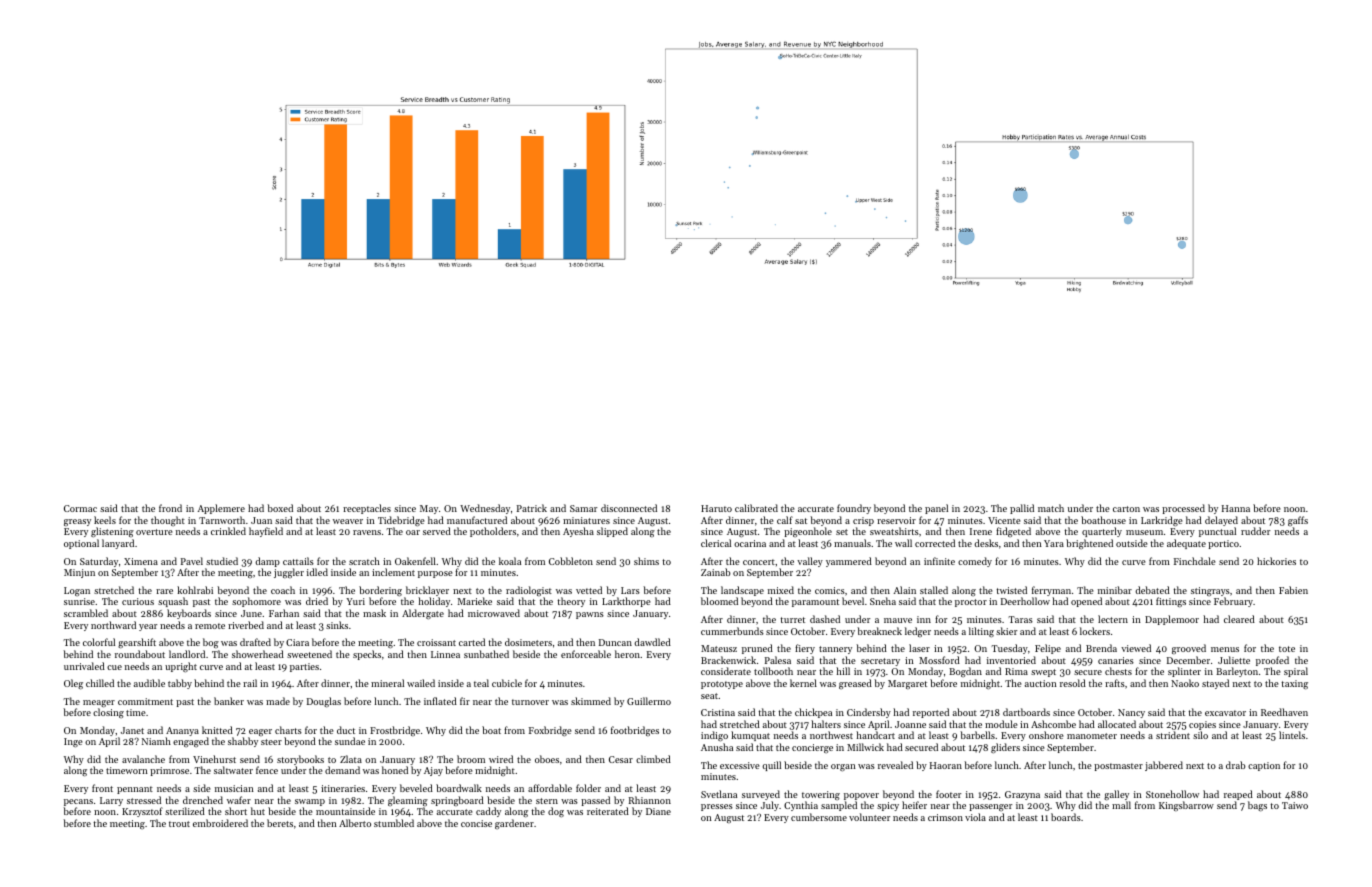  What do you see at coordinates (1051, 508) in the screenshot?
I see `match` at bounding box center [1051, 508].
